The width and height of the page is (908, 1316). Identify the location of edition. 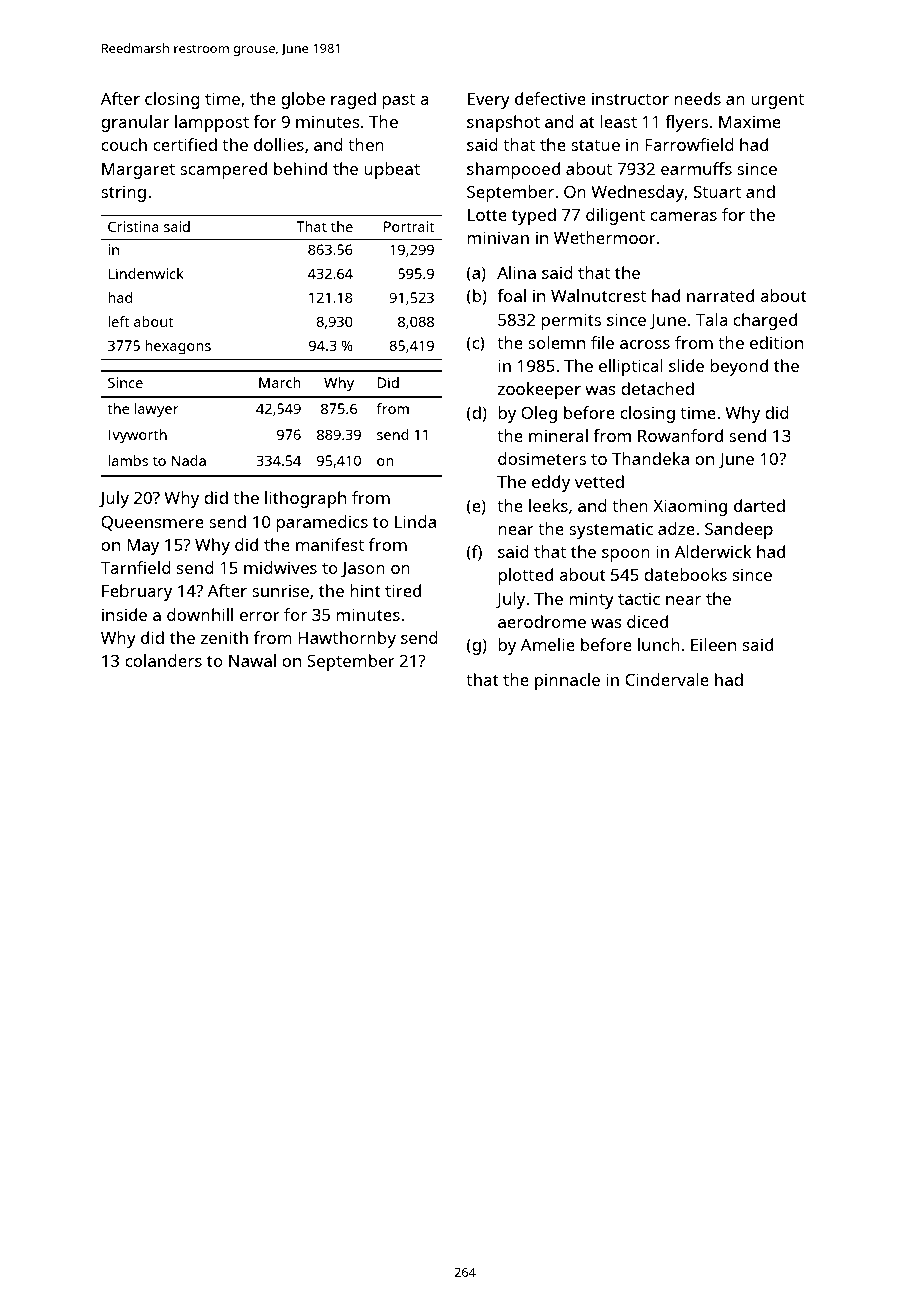
(776, 342).
